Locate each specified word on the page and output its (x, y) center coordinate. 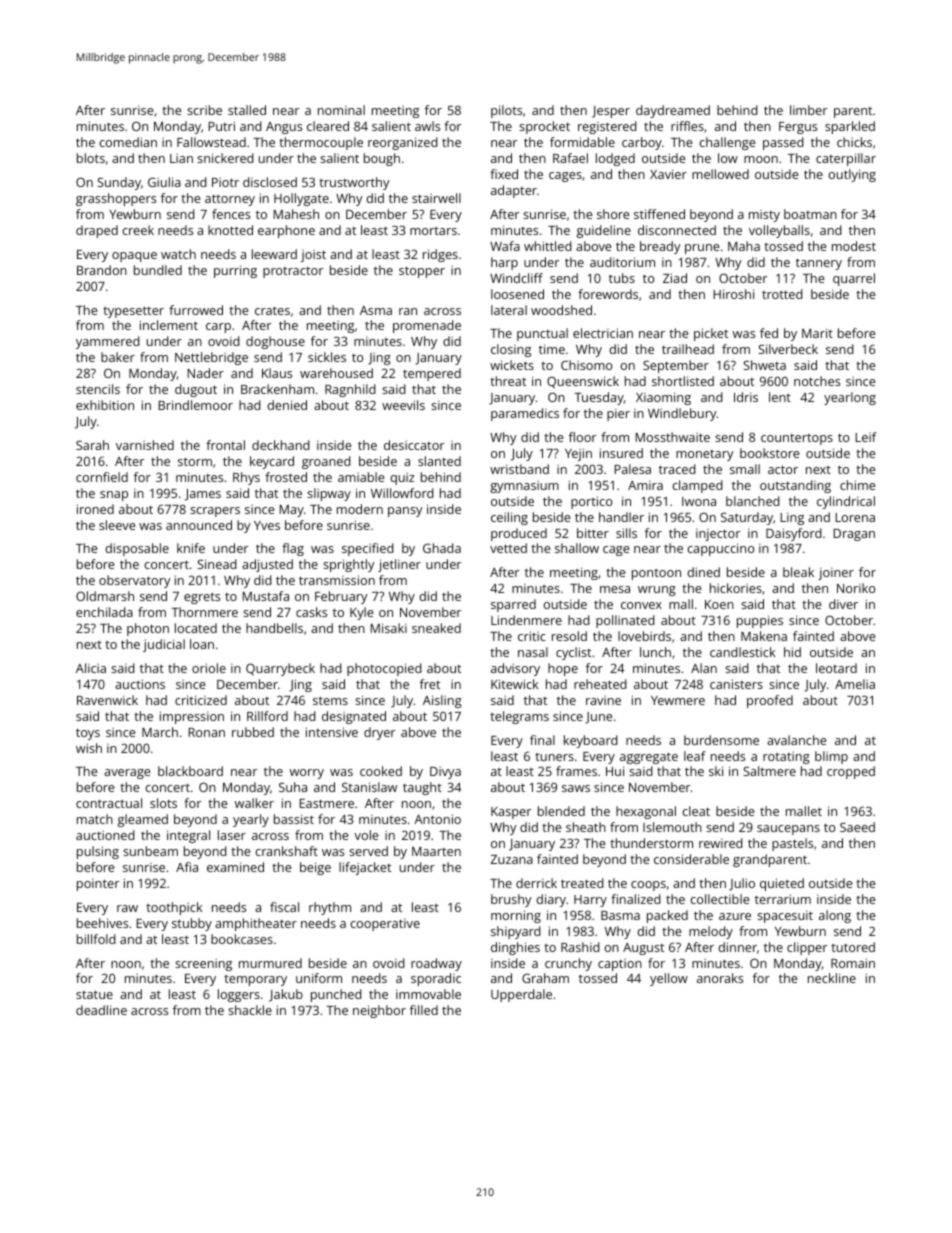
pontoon (656, 574)
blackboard (190, 771)
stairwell (436, 198)
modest (854, 246)
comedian (128, 142)
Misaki (388, 628)
